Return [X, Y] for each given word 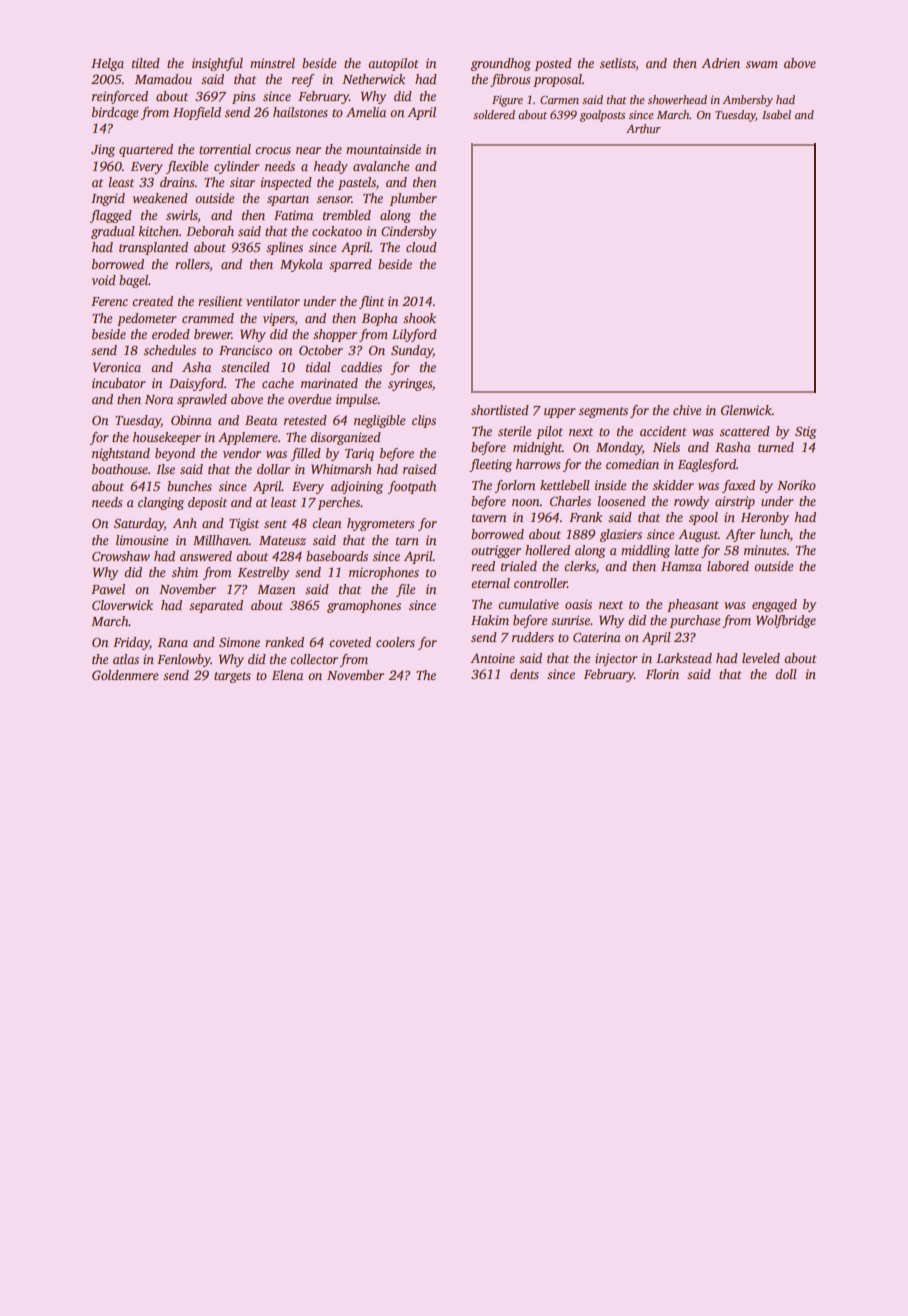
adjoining [357, 487]
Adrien [720, 63]
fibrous [510, 80]
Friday [131, 643]
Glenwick [746, 410]
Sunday [412, 351]
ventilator [273, 301]
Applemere [248, 438]
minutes [765, 550]
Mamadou [163, 79]
